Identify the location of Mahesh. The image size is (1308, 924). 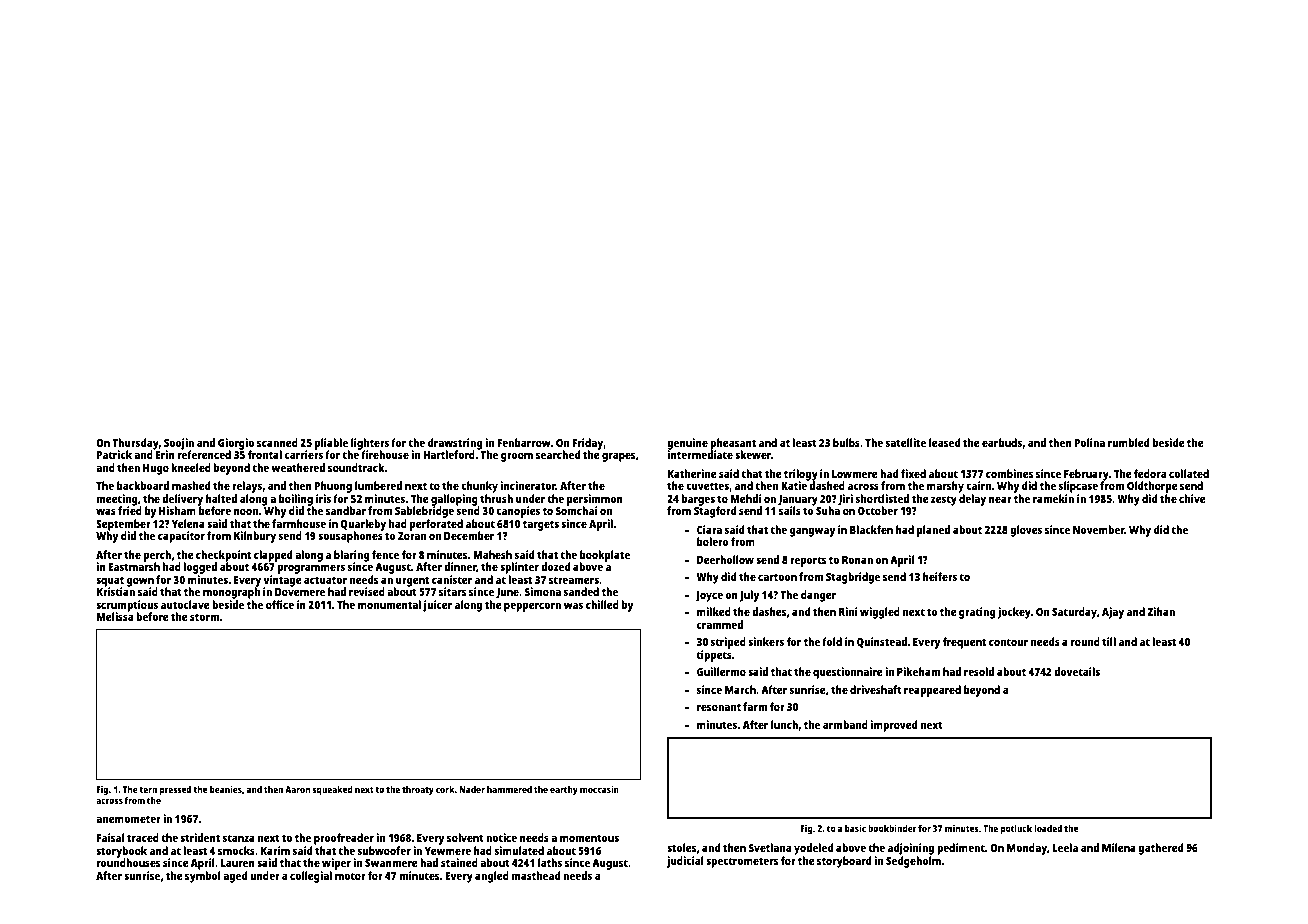
(492, 554).
